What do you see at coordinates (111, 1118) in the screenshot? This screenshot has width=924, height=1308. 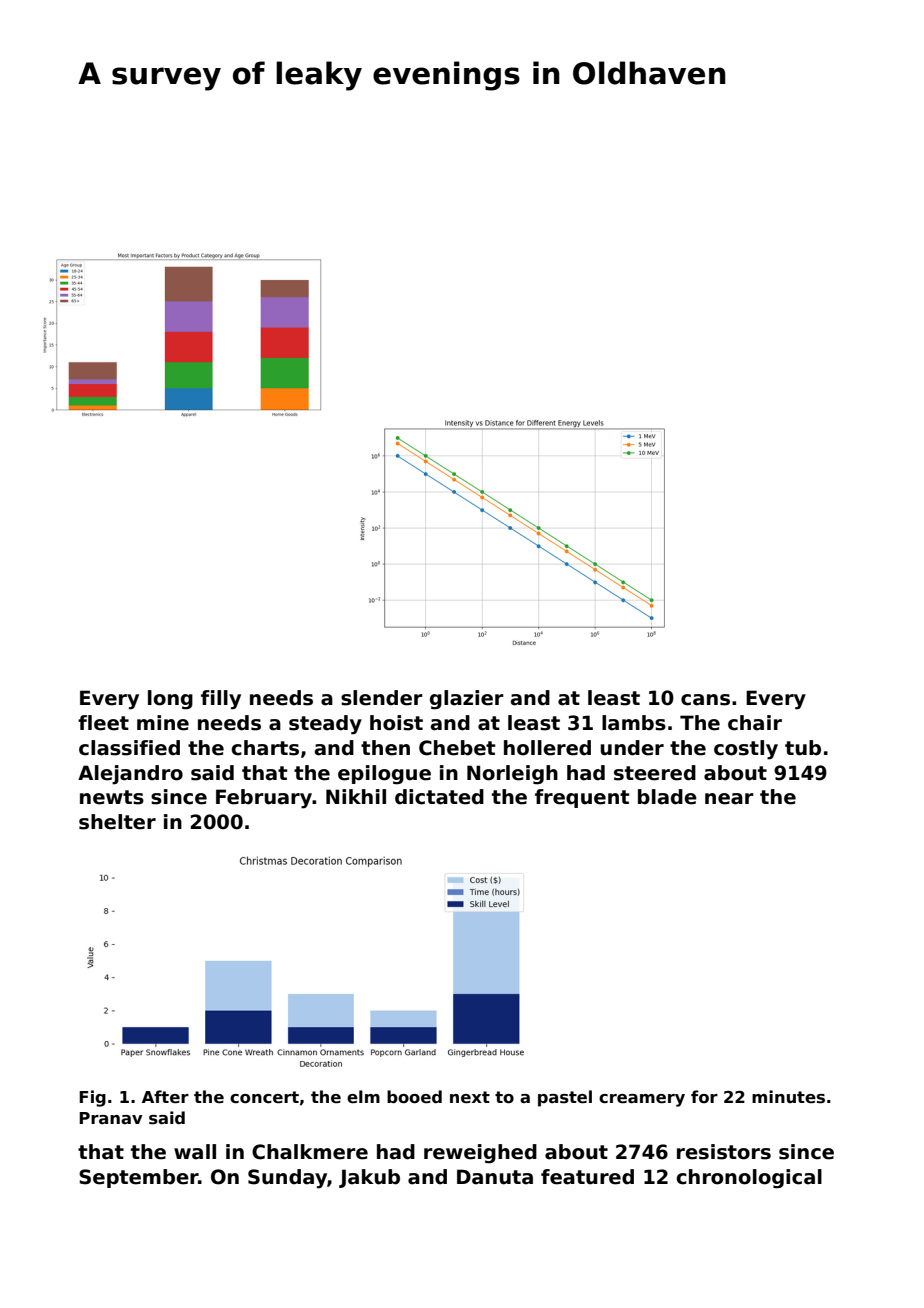 I see `Pranav` at bounding box center [111, 1118].
